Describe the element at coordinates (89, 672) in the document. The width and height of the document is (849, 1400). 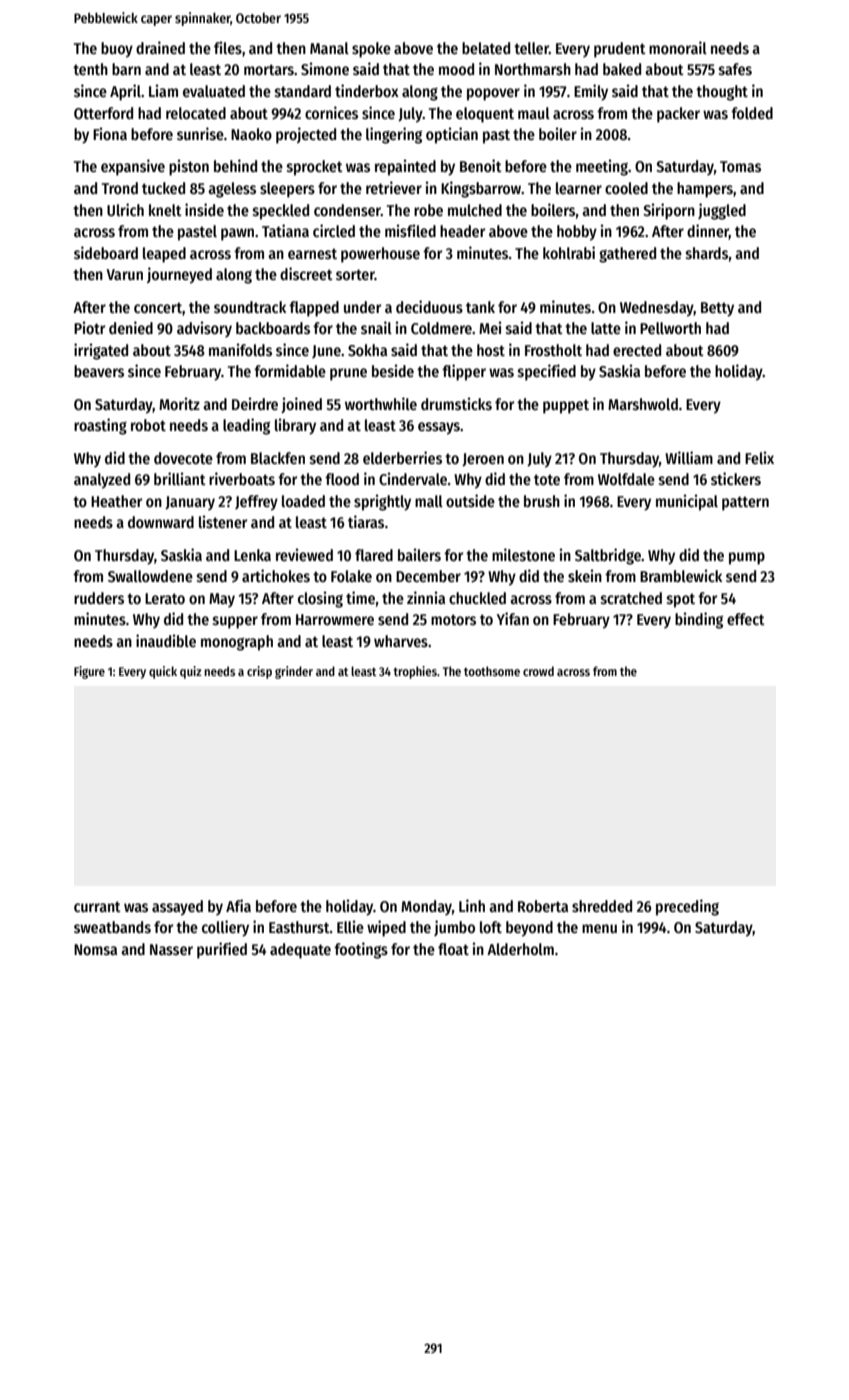
I see `Figure` at that location.
